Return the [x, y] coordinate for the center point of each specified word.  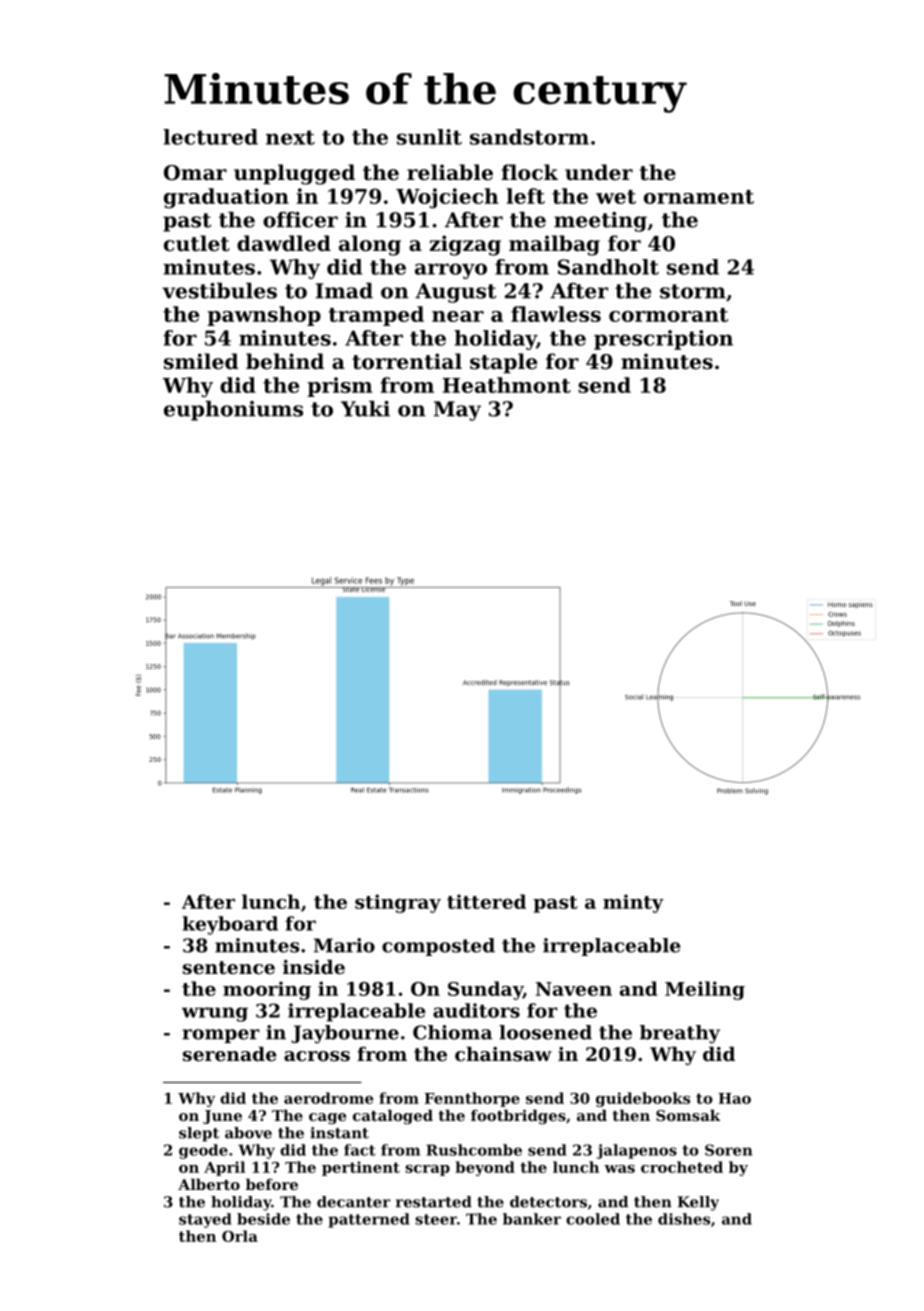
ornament [699, 197]
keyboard [230, 925]
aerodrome [328, 1098]
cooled [593, 1219]
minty [633, 903]
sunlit [429, 137]
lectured [210, 137]
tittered [486, 901]
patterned [369, 1220]
